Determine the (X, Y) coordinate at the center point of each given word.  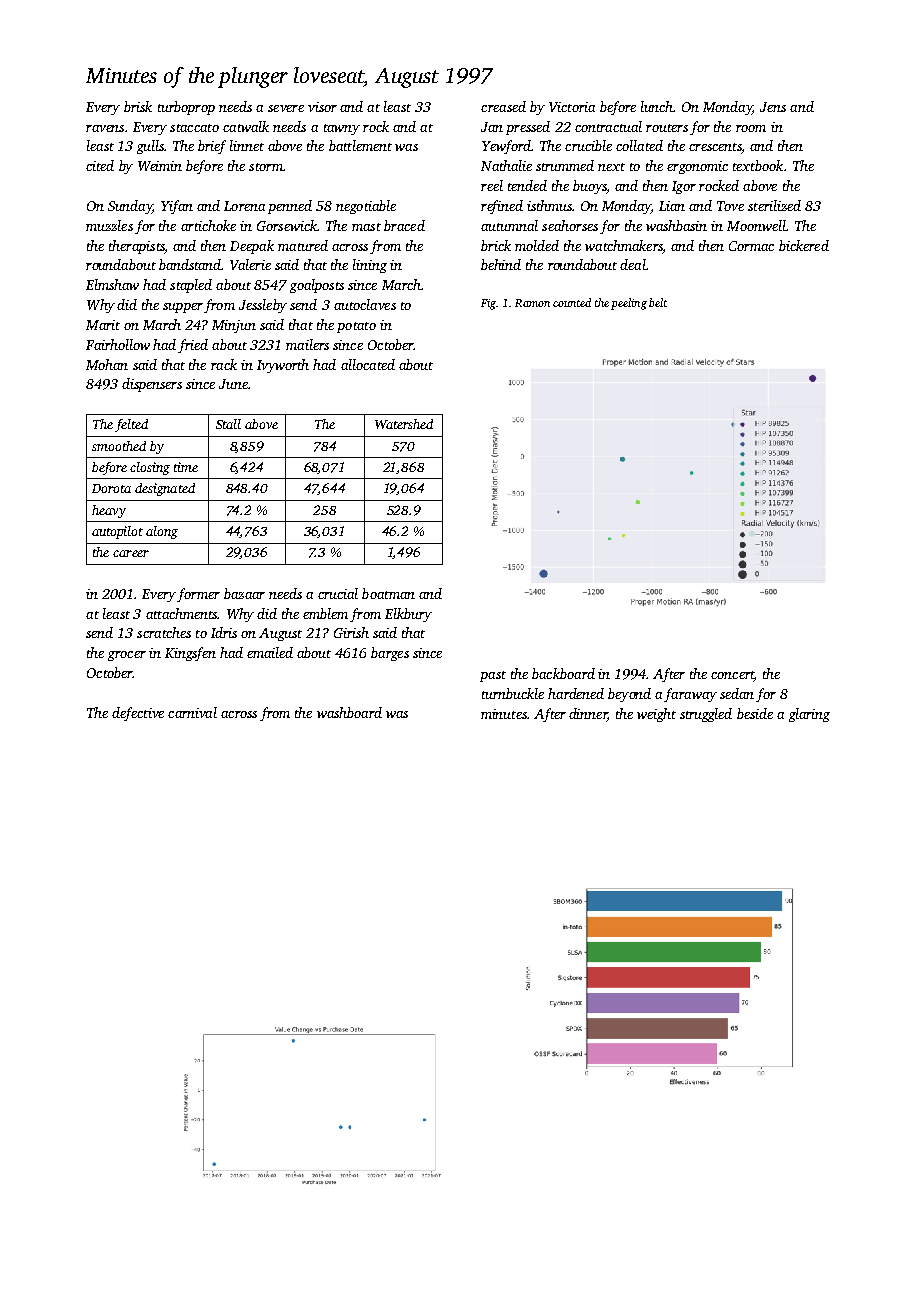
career (131, 553)
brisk (138, 106)
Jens (773, 107)
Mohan (107, 364)
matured (303, 245)
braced (404, 225)
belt (658, 302)
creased (503, 106)
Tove (730, 206)
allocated (368, 364)
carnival (192, 712)
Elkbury (408, 615)
